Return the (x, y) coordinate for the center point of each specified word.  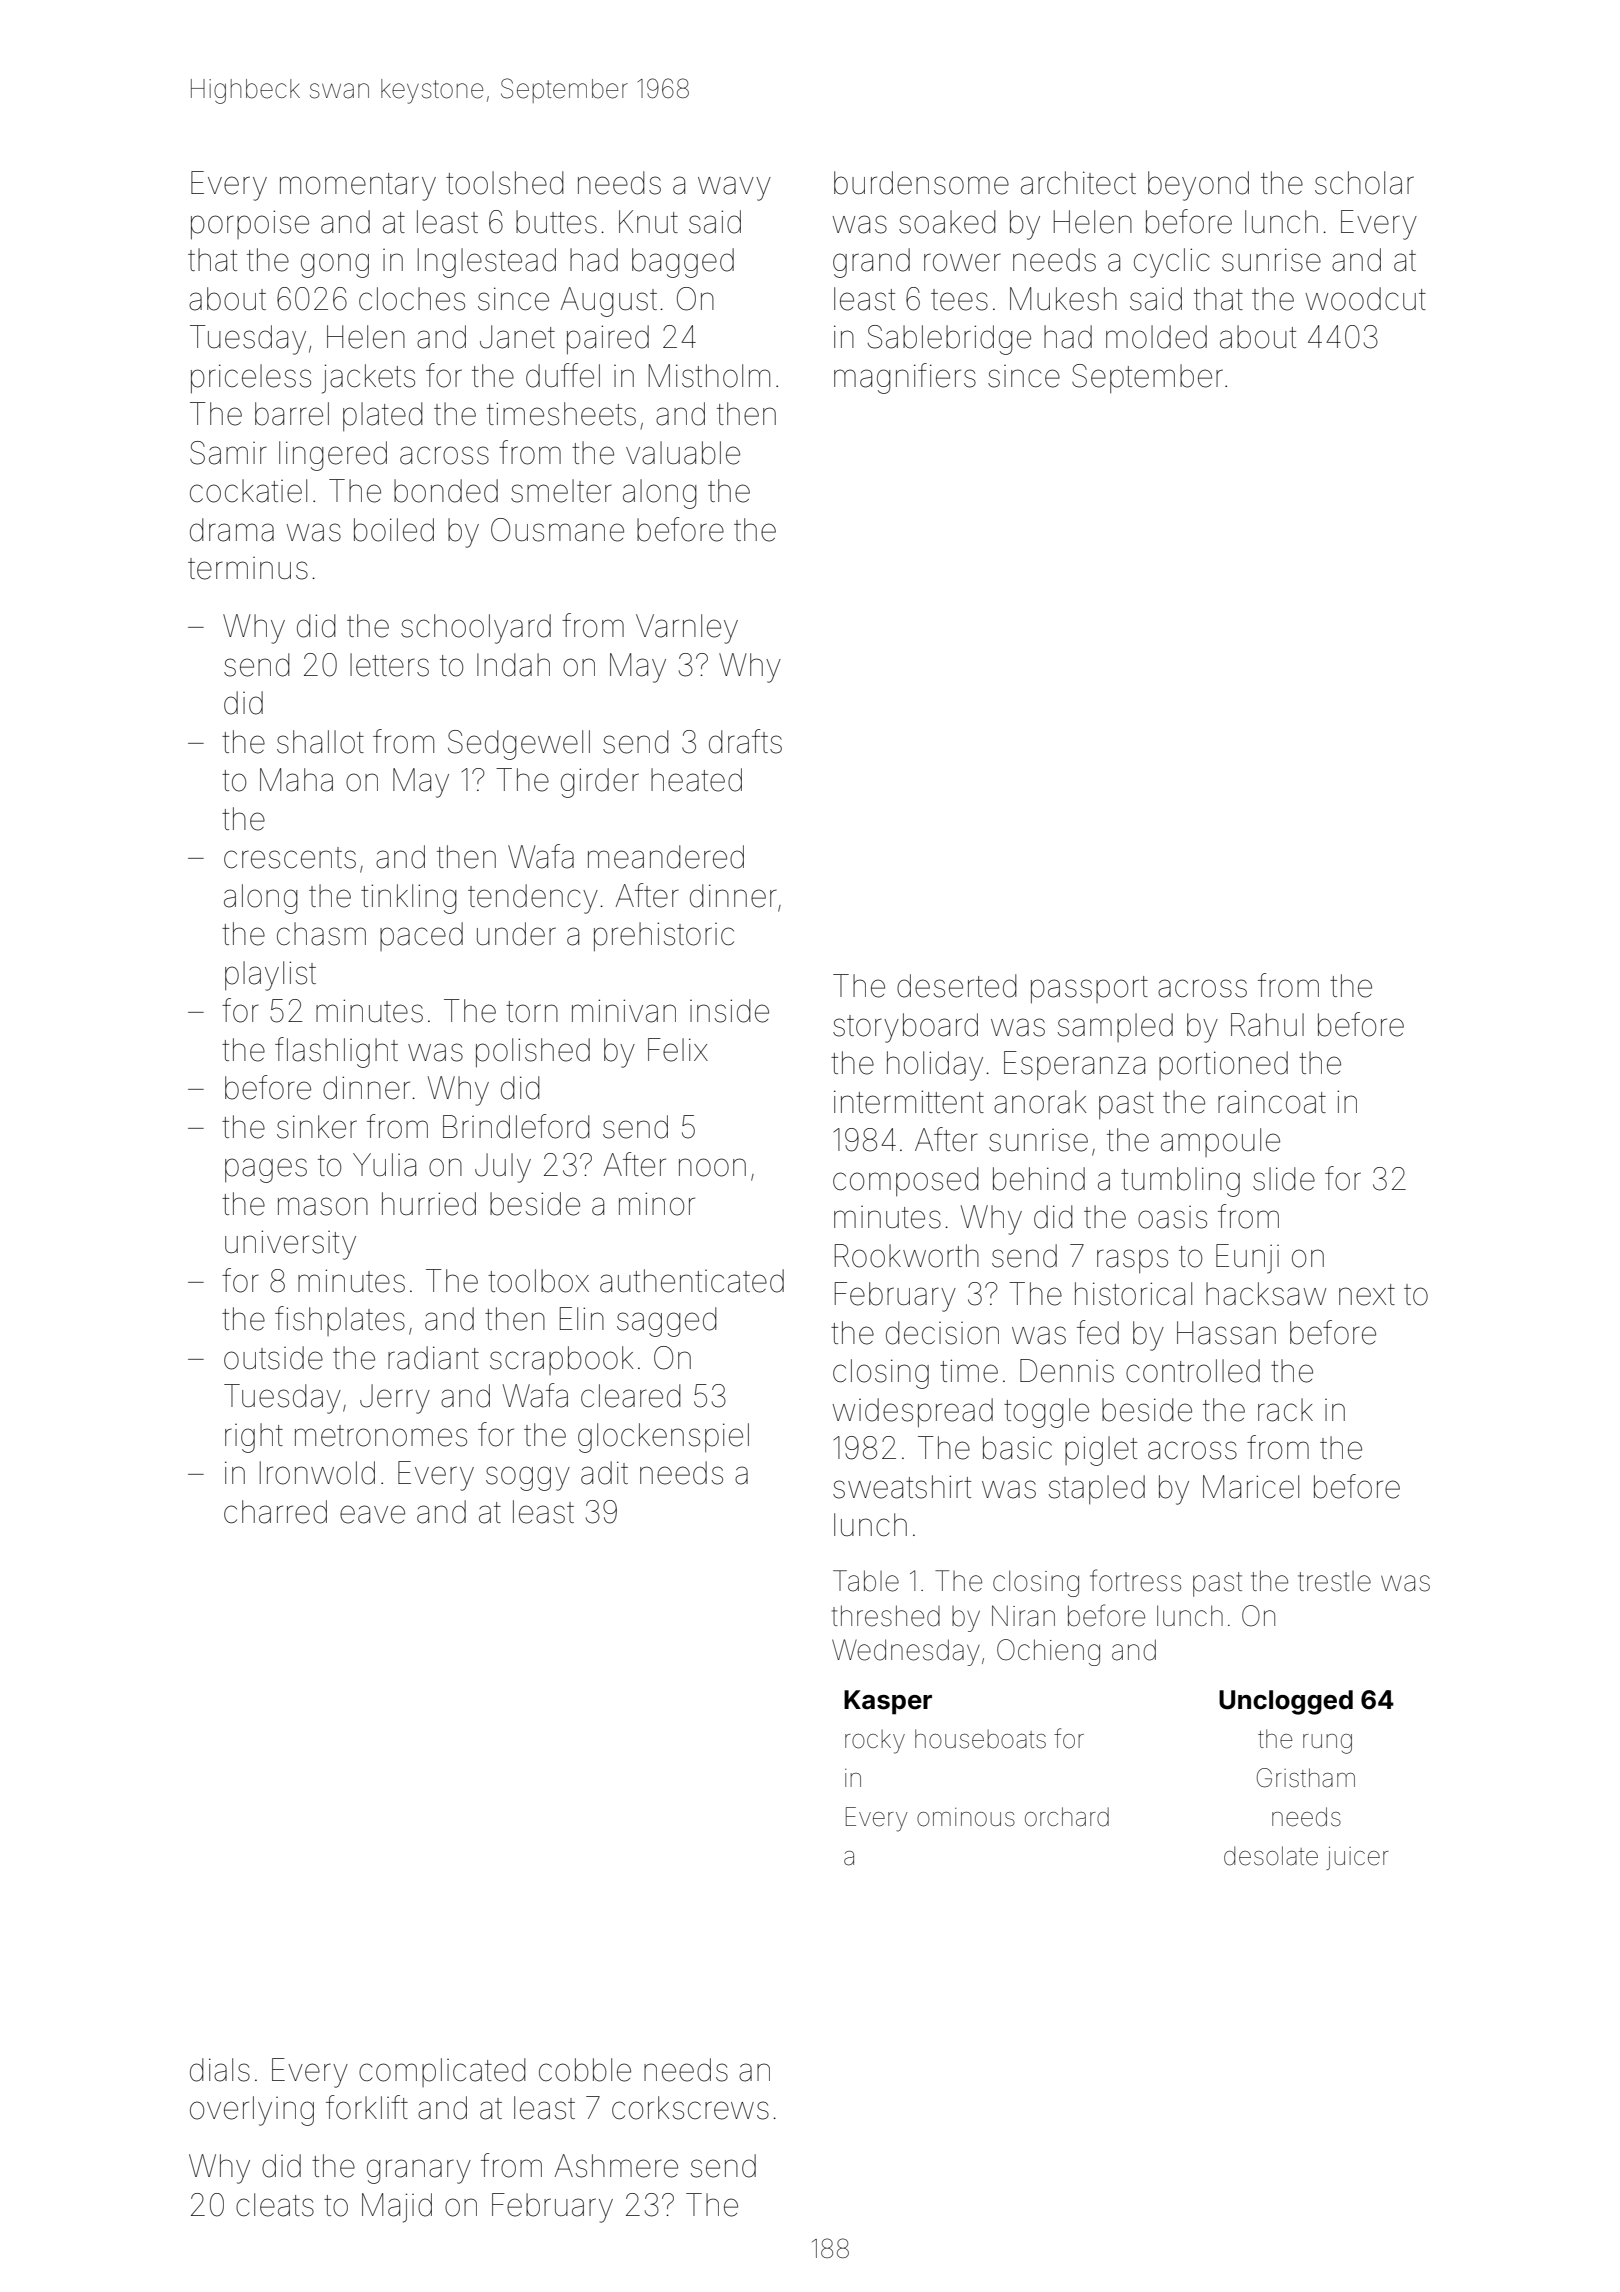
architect (1078, 183)
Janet (517, 337)
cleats (275, 2205)
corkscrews (690, 2108)
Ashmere (616, 2166)
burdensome (921, 183)
